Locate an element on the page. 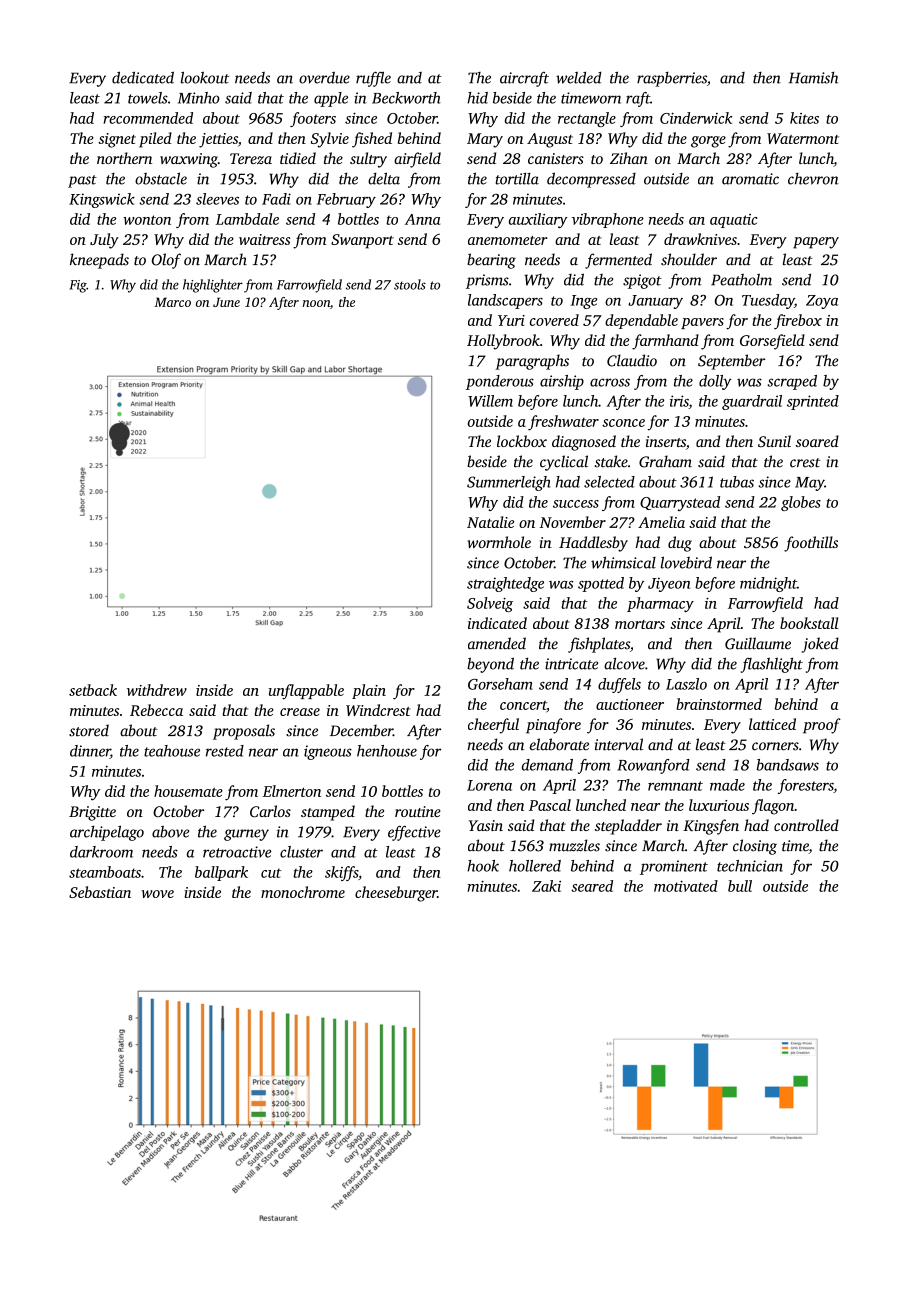  dedicated is located at coordinates (143, 77).
